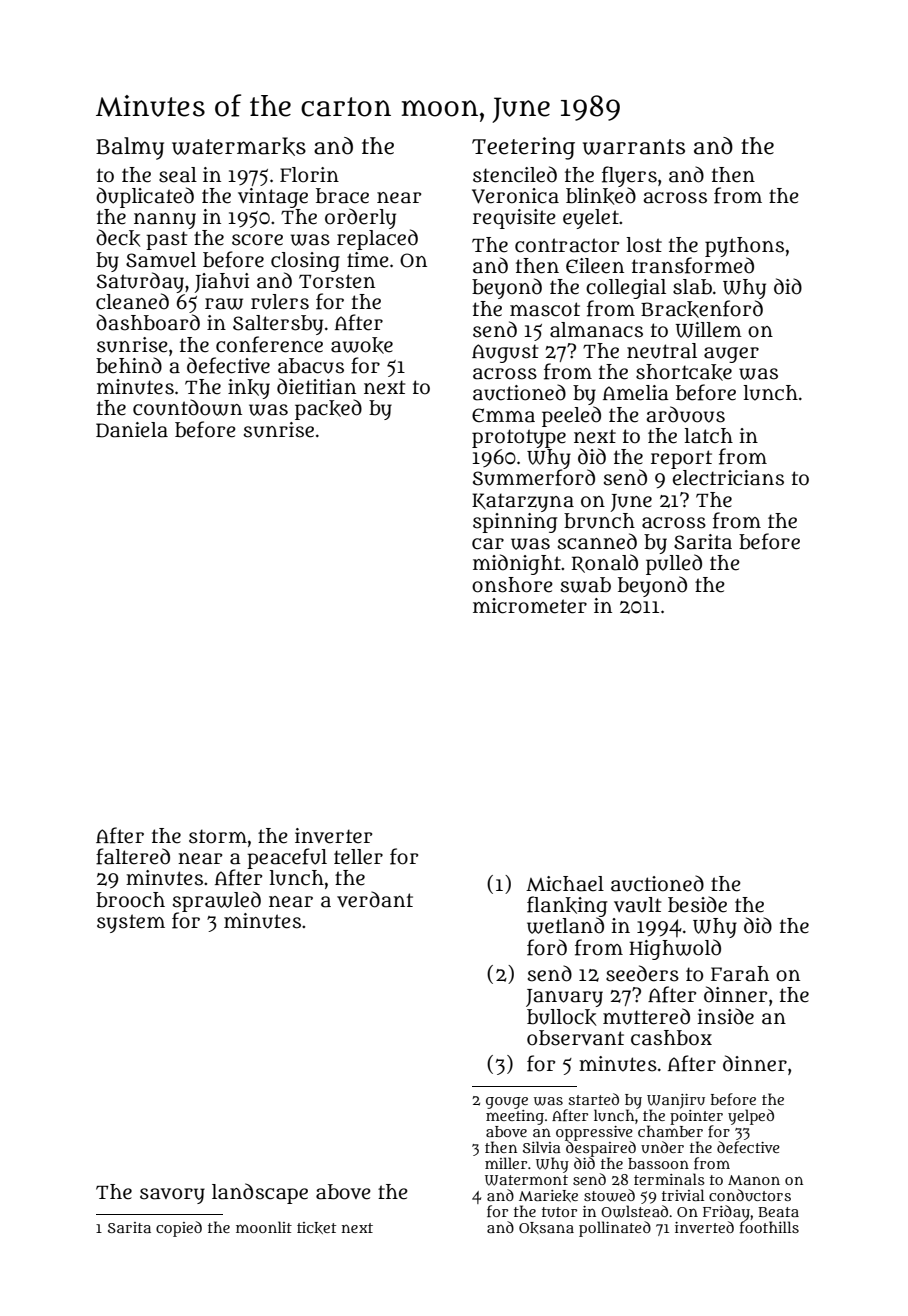 Image resolution: width=908 pixels, height=1316 pixels. Describe the element at coordinates (674, 564) in the page. I see `pulled` at that location.
